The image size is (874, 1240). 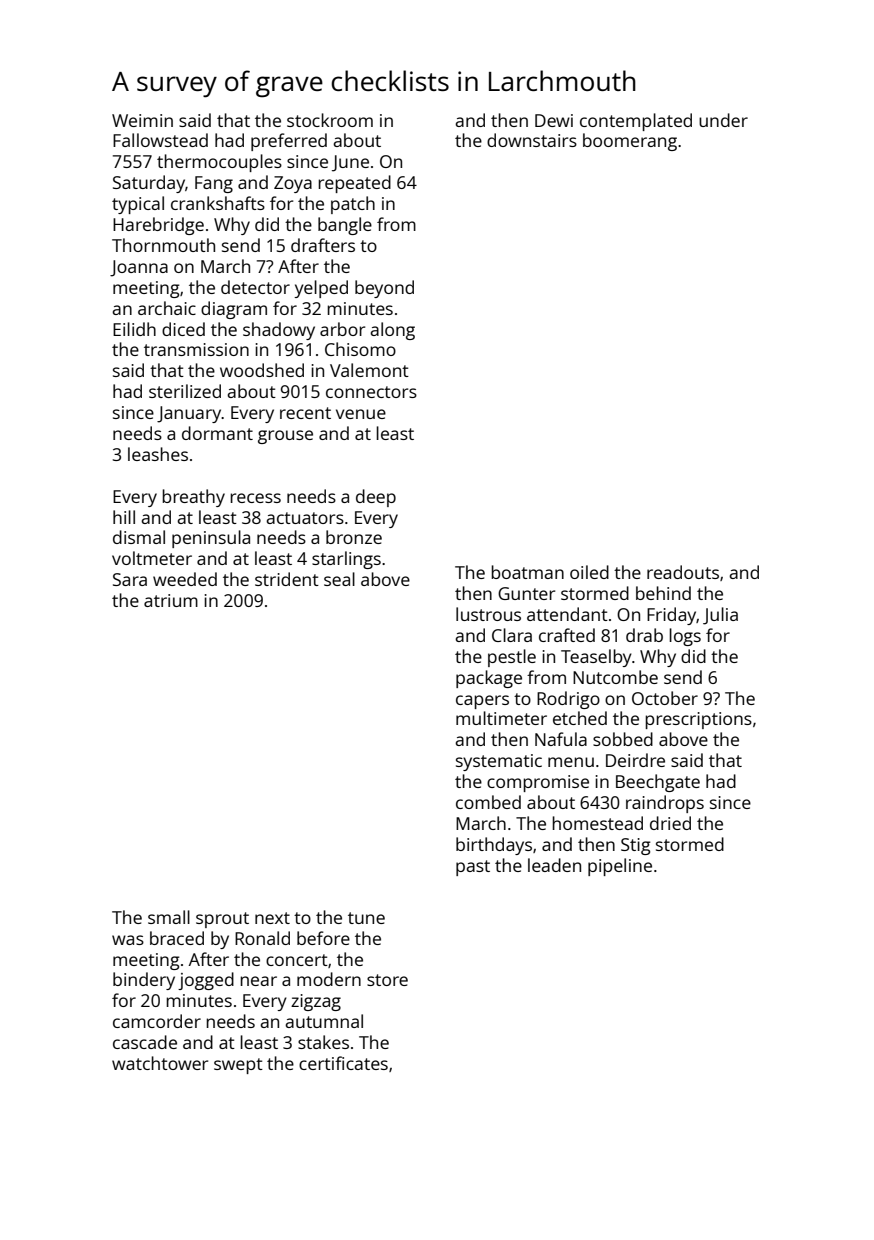 What do you see at coordinates (171, 600) in the page?
I see `atrium` at bounding box center [171, 600].
